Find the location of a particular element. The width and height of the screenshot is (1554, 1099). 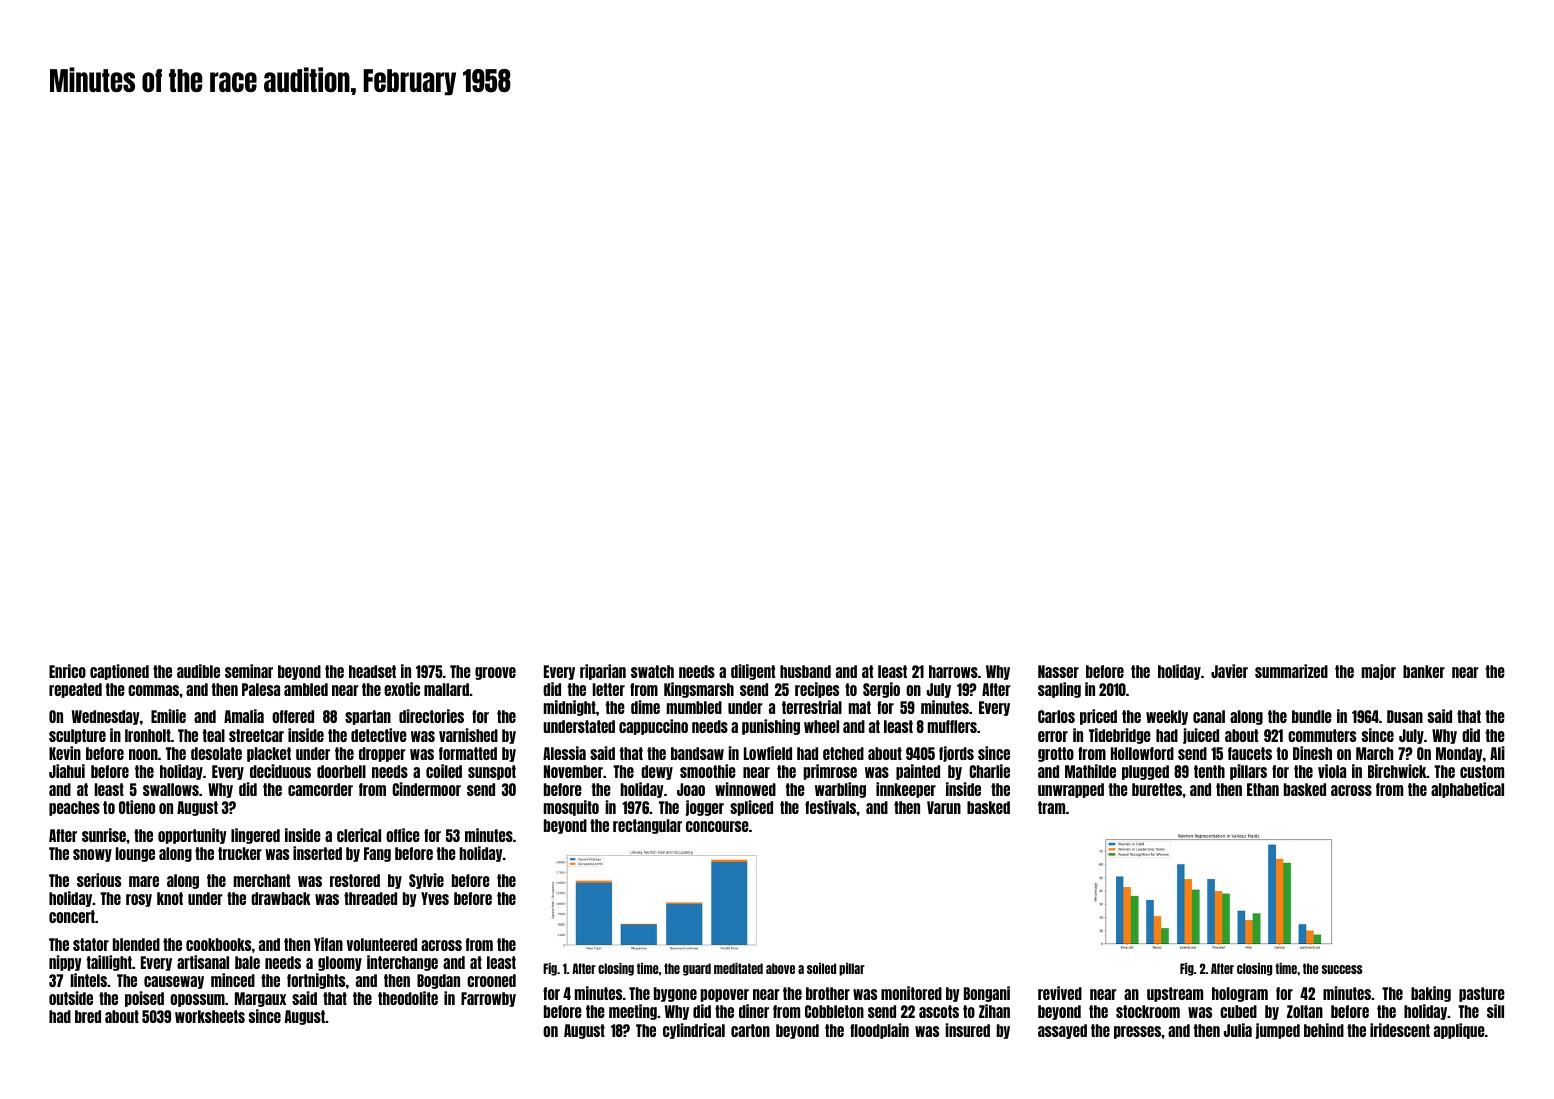

insured is located at coordinates (967, 1030).
